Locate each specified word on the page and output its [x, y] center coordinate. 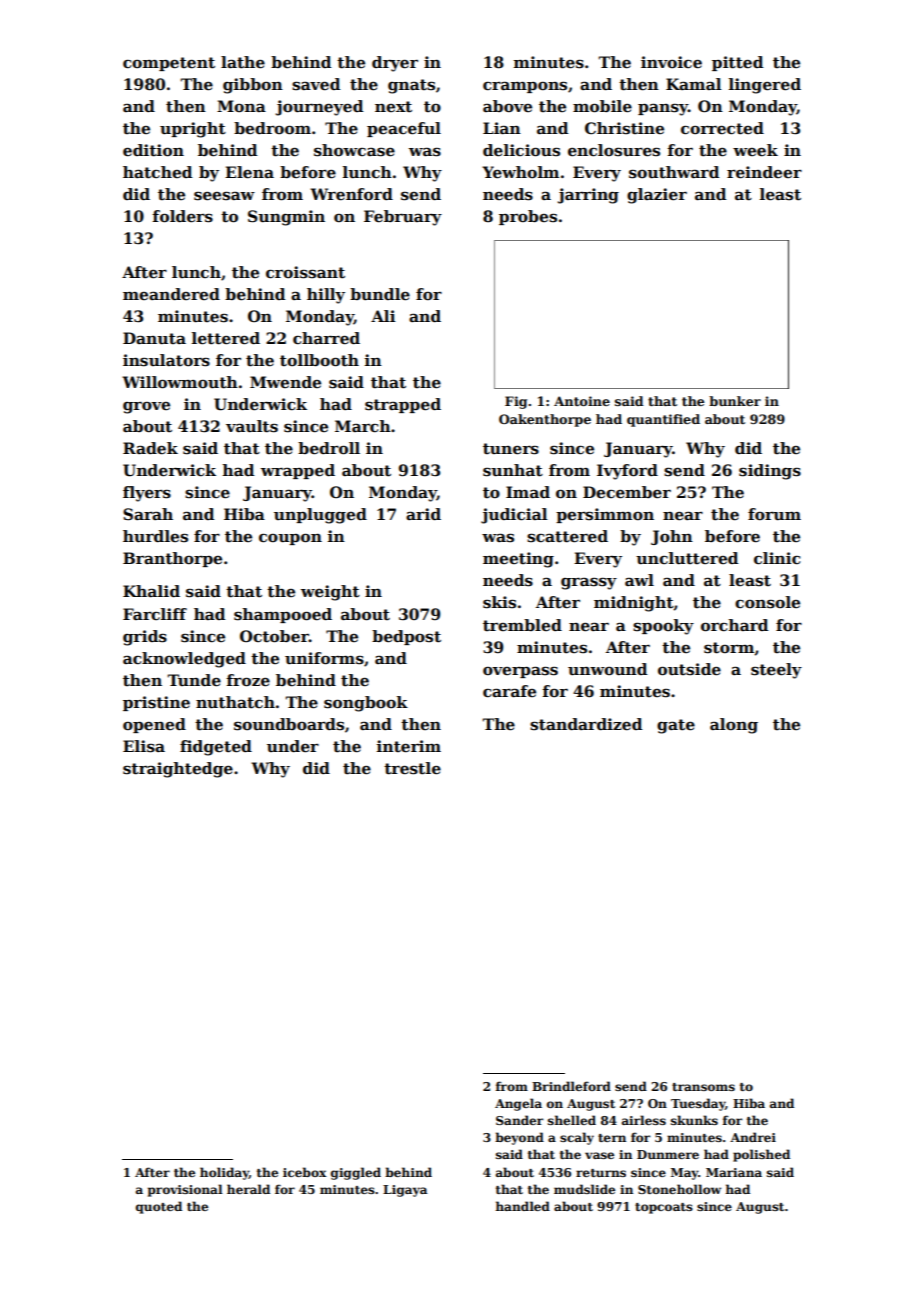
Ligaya [405, 1191]
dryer [395, 64]
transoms [703, 1087]
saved [316, 84]
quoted [159, 1207]
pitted [737, 63]
